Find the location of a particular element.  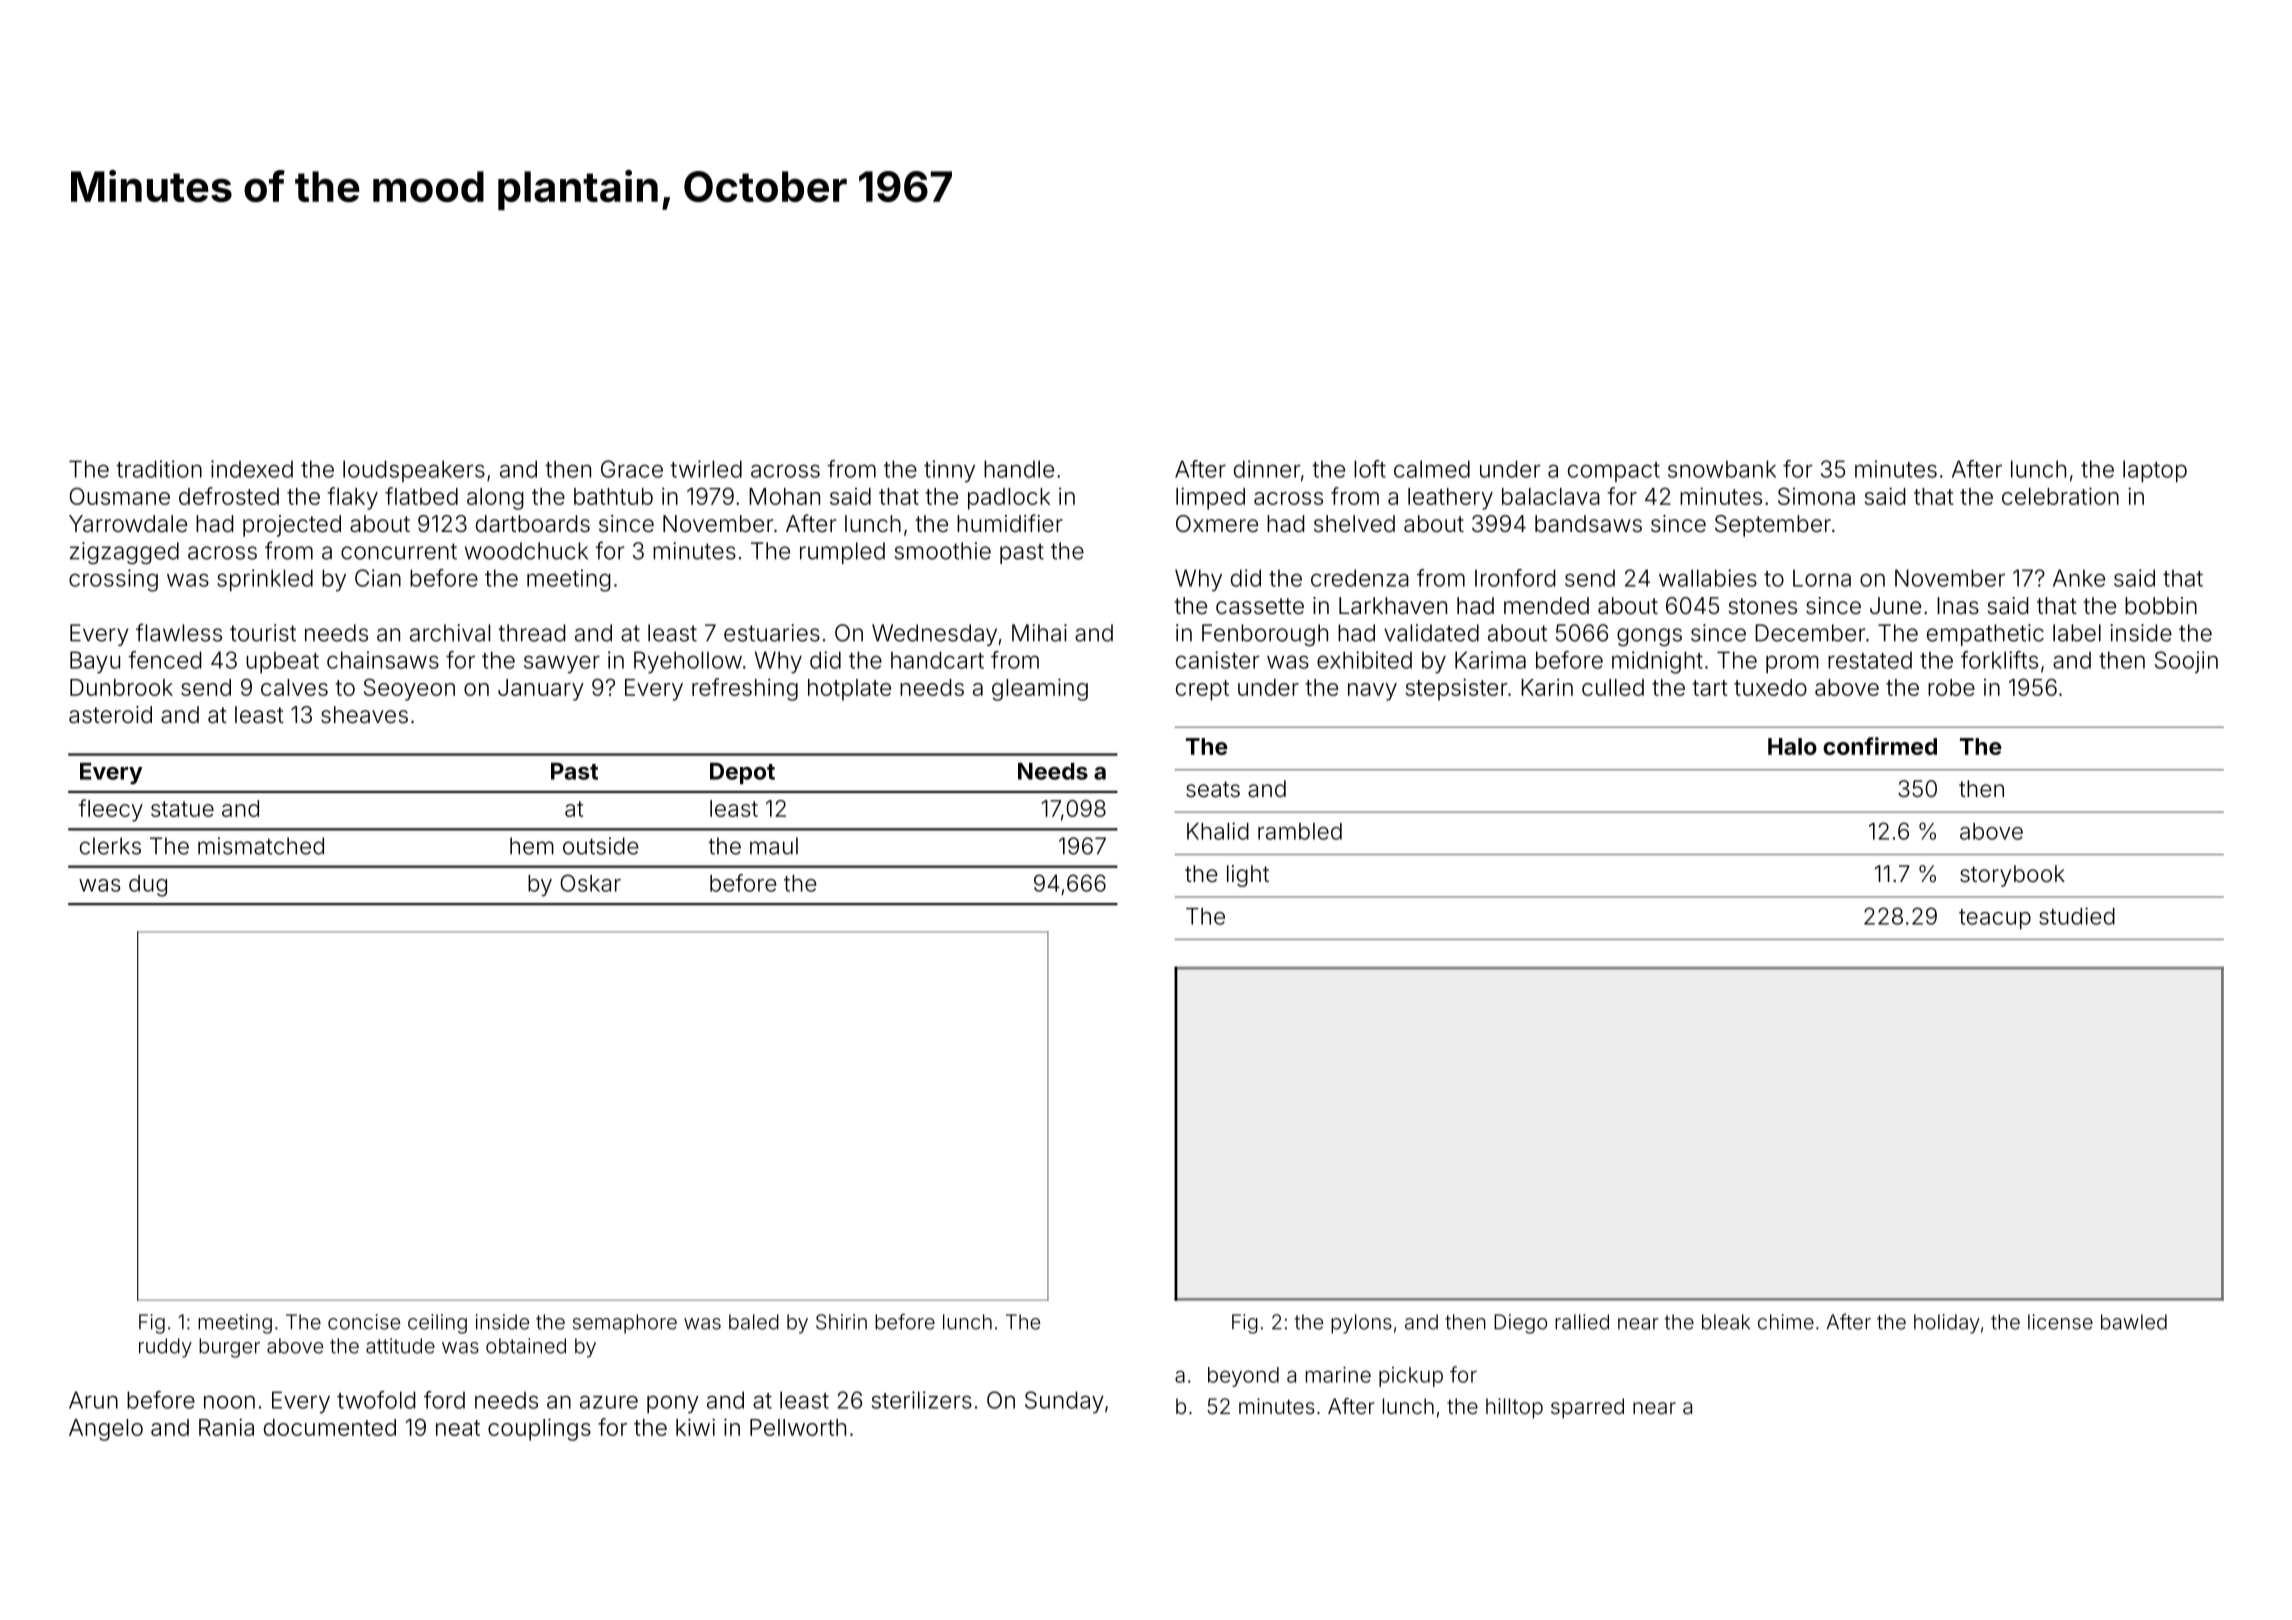

sparred is located at coordinates (1587, 1408).
